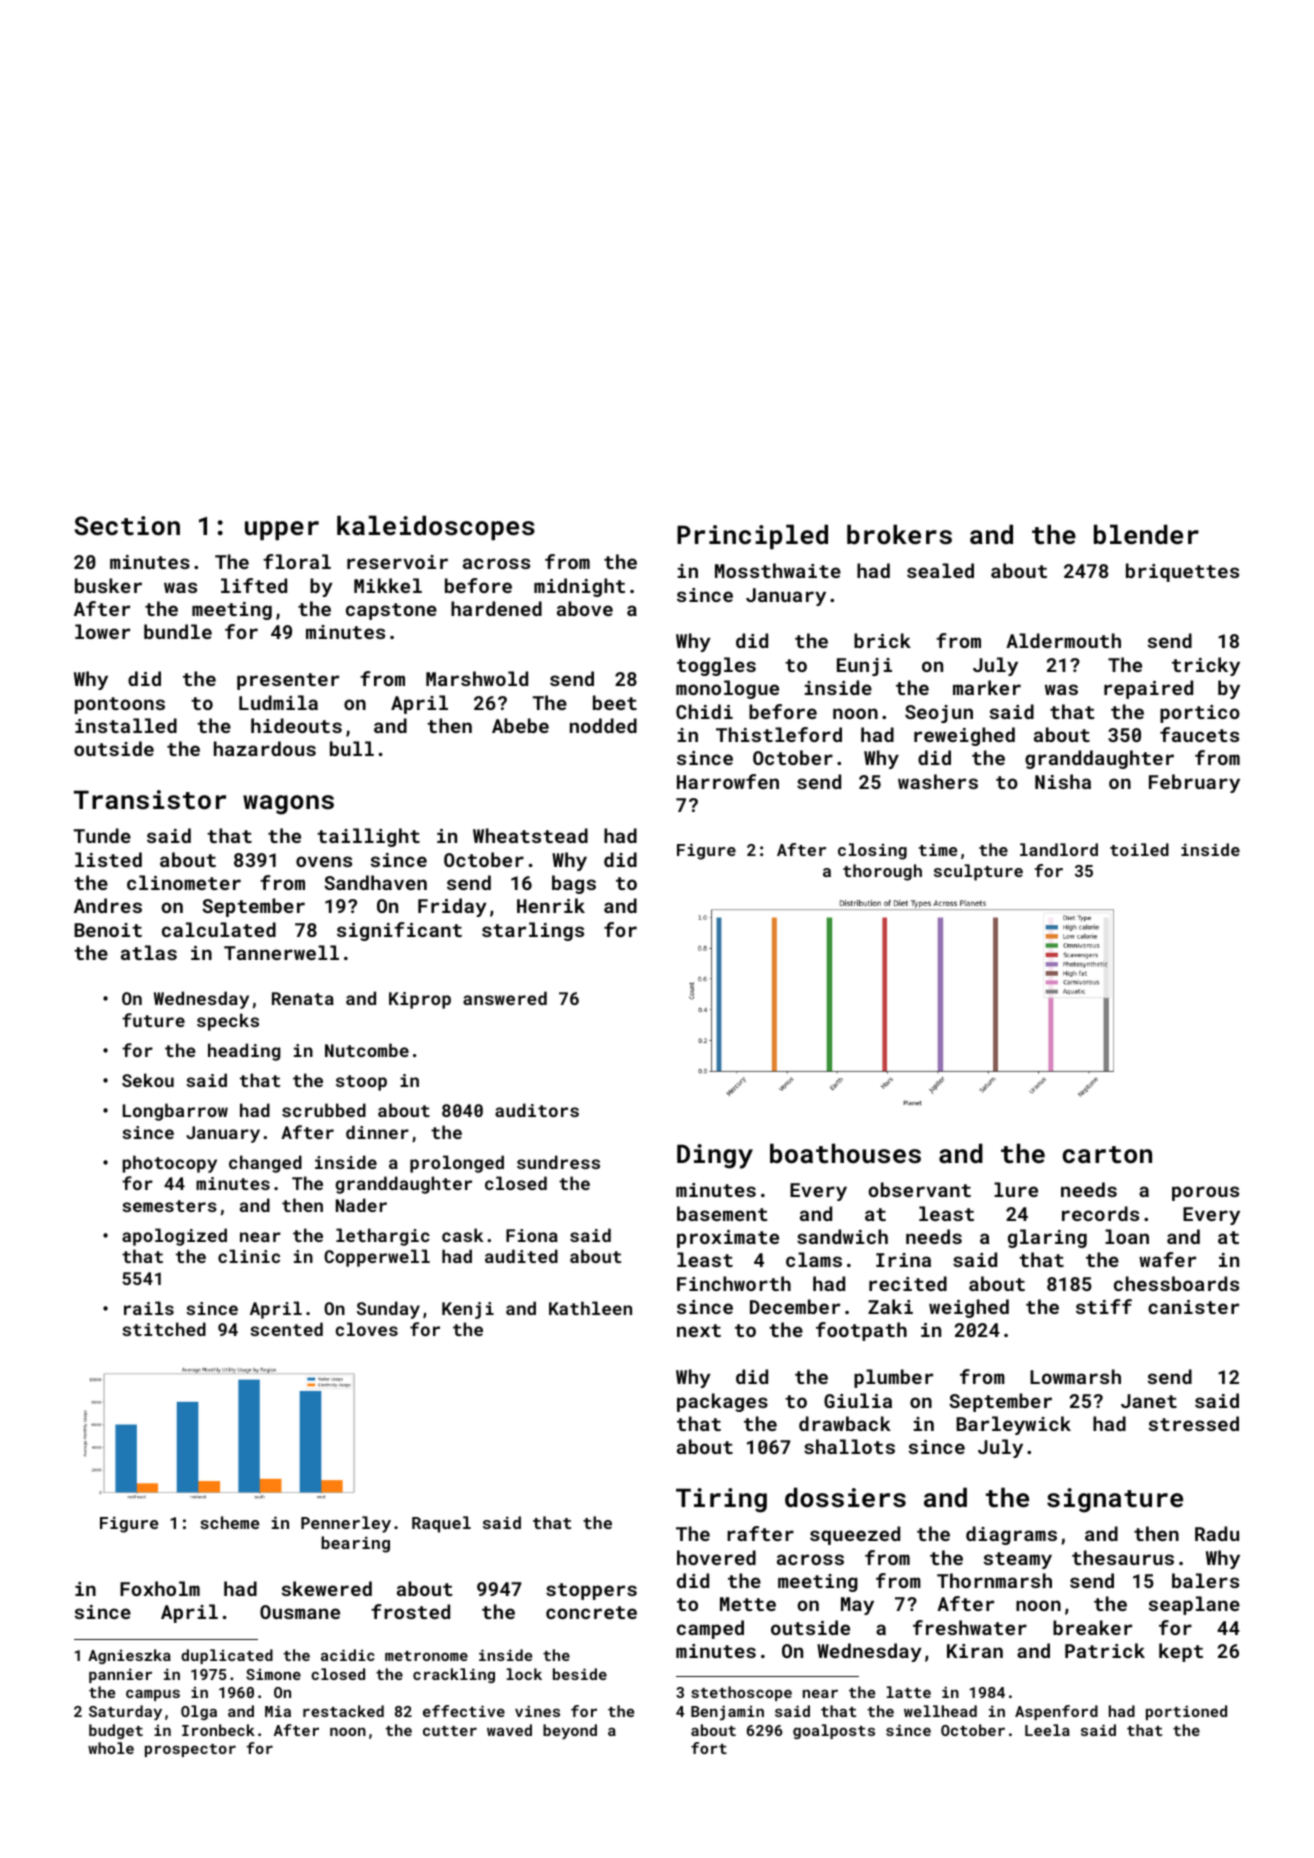 This page has width=1314, height=1858. I want to click on sculpture, so click(978, 872).
